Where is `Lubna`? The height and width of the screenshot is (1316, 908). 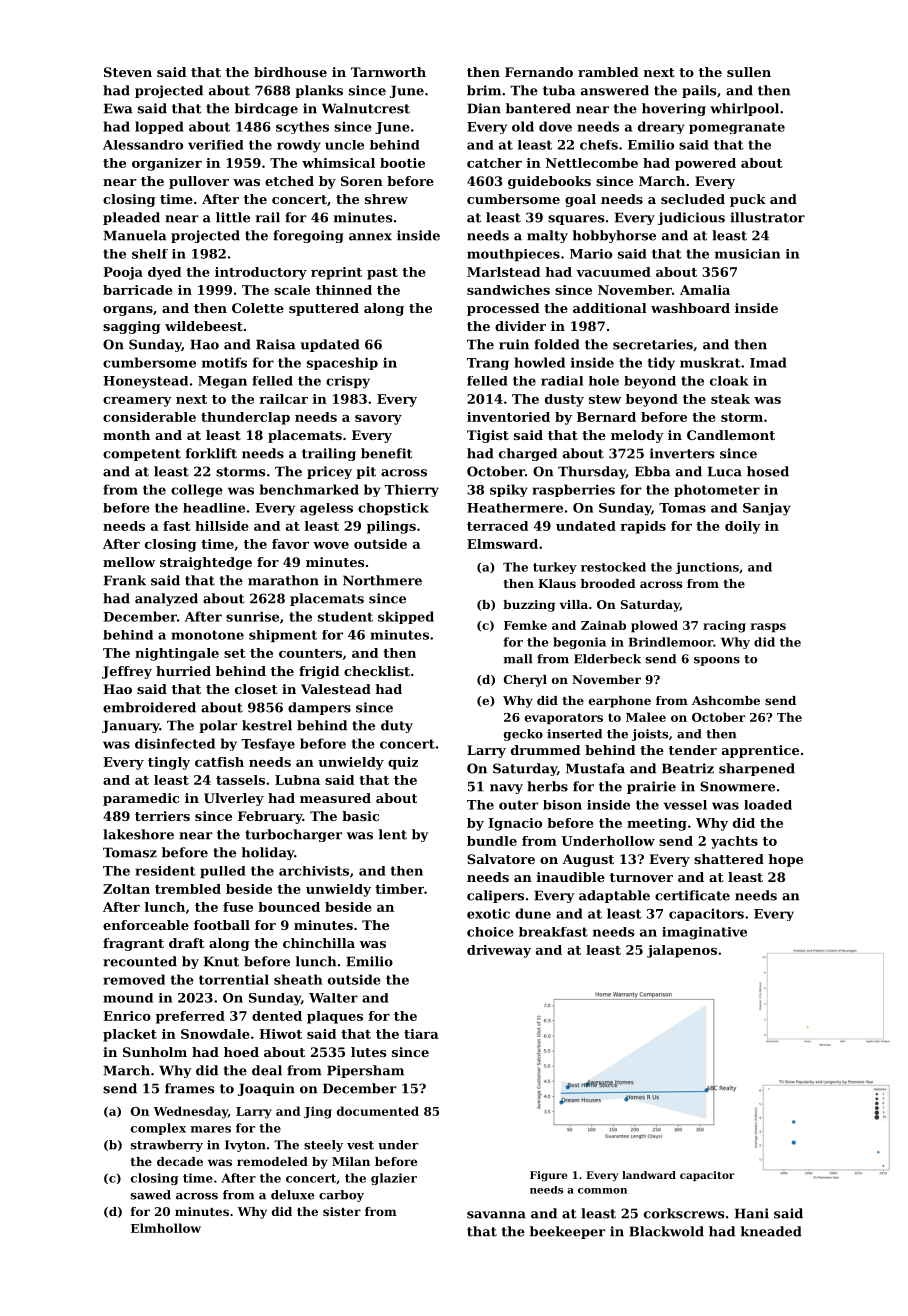
Lubna is located at coordinates (297, 780).
